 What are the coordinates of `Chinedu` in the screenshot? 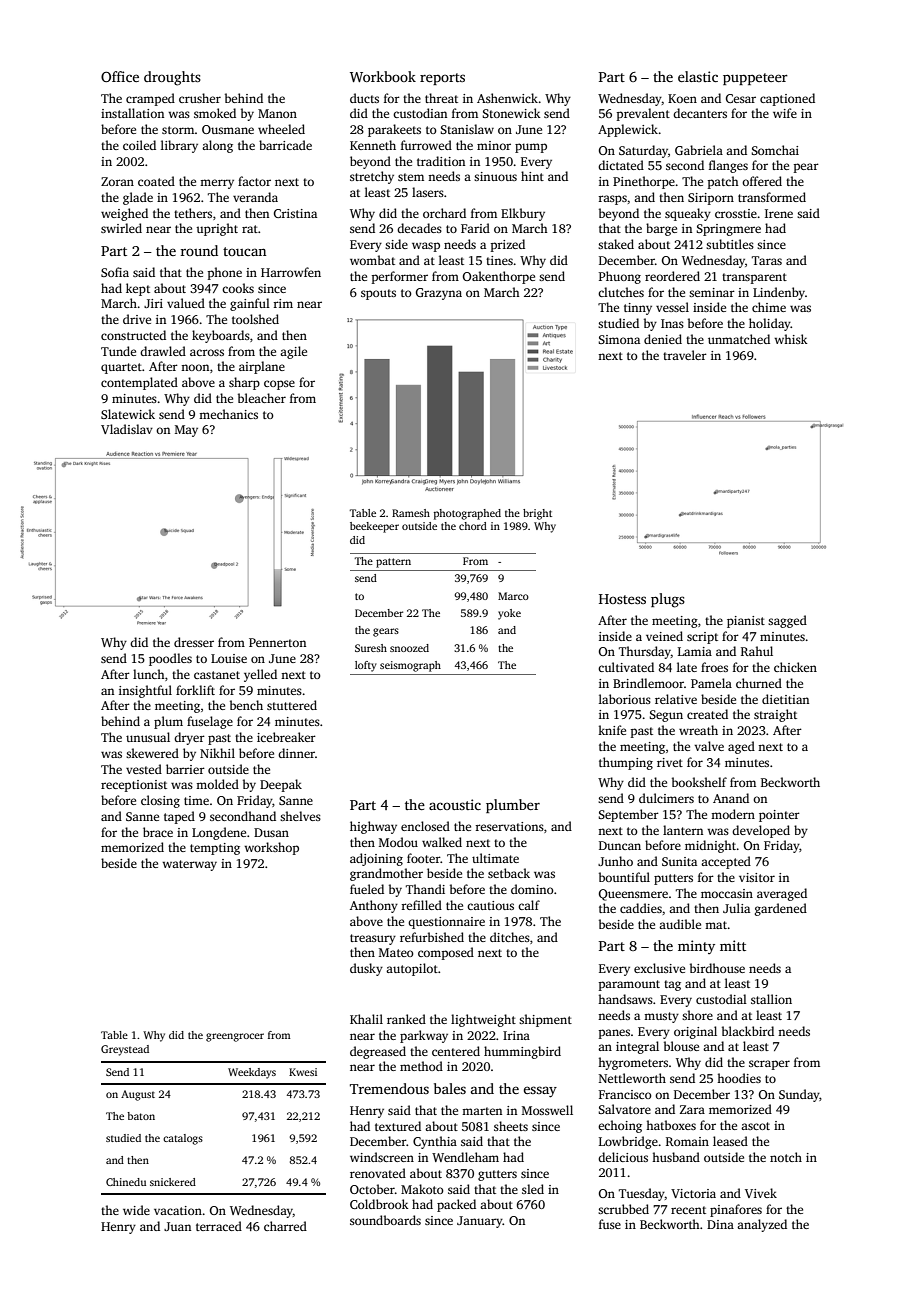 It's located at (126, 1182).
